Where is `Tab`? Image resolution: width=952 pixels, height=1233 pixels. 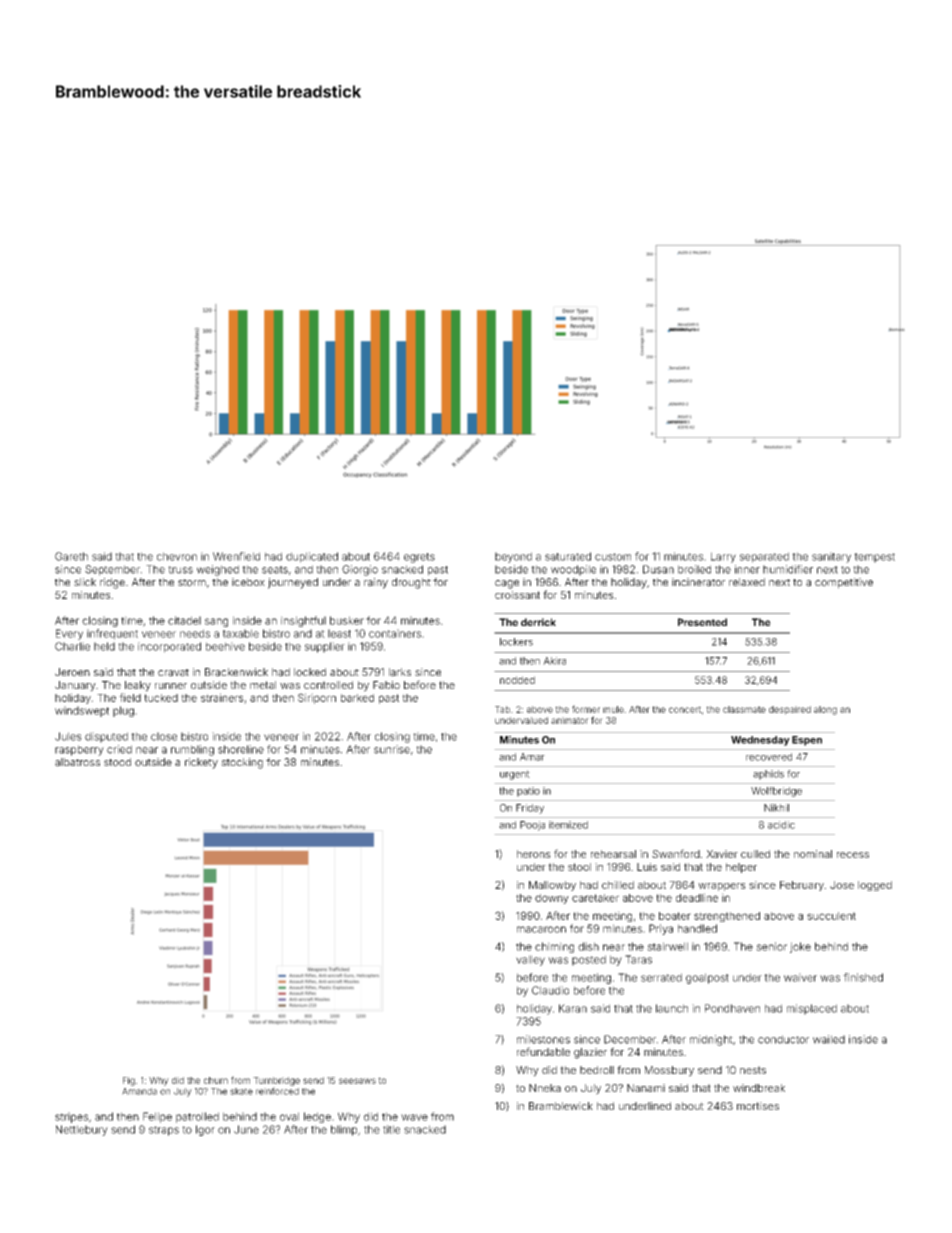 Tab is located at coordinates (502, 709).
